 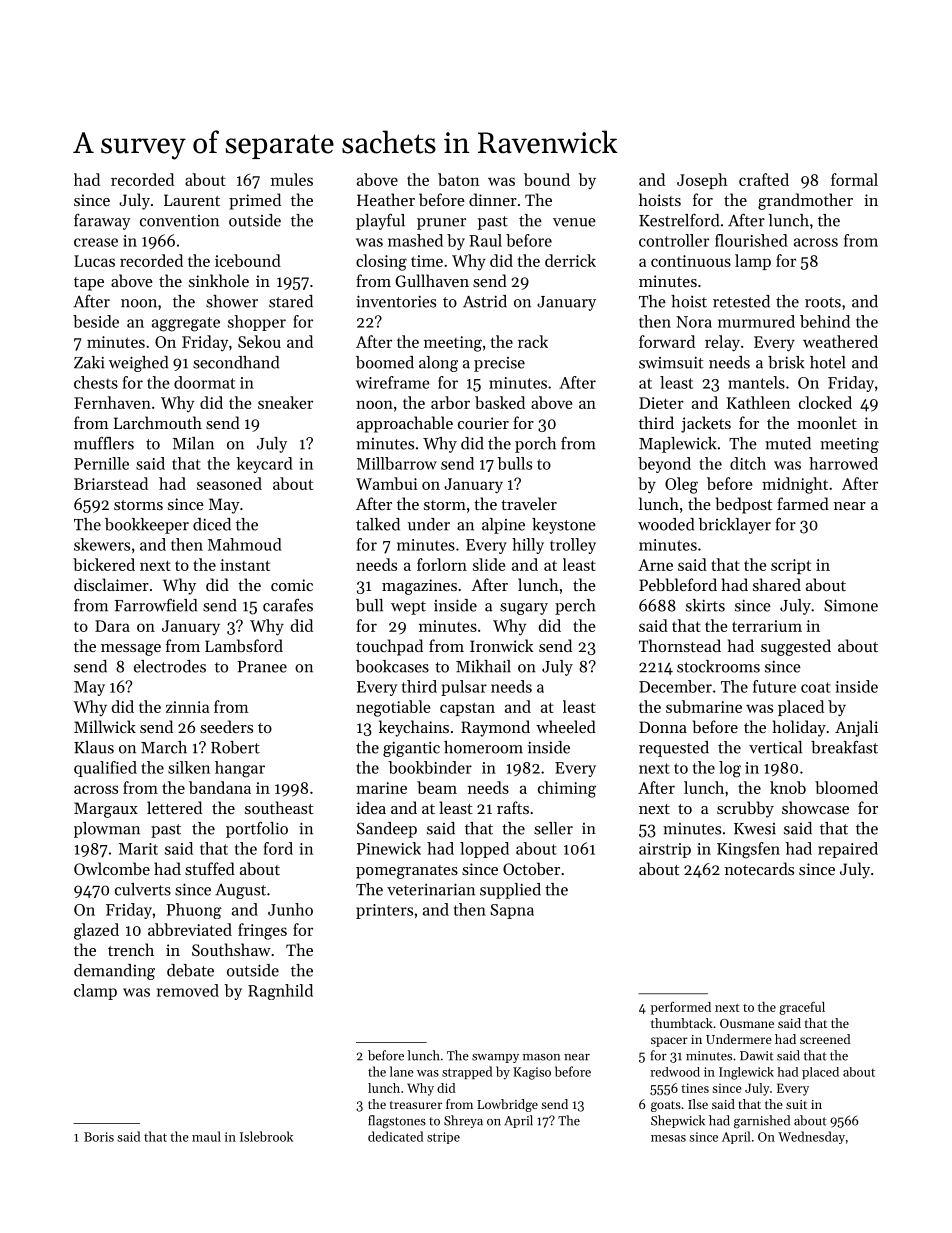 I want to click on formal, so click(x=854, y=179).
